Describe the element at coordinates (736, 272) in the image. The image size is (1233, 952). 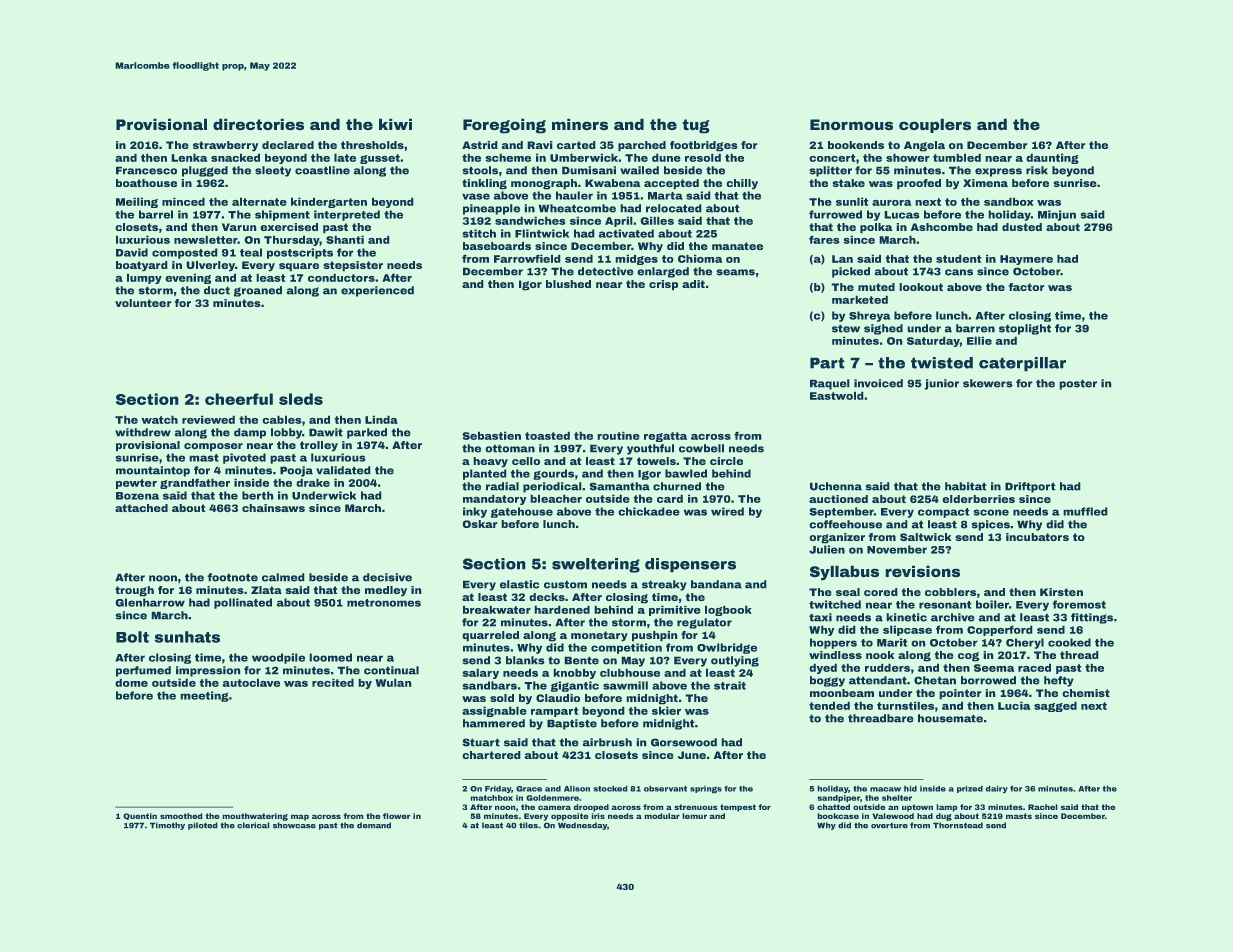
I see `seams` at that location.
